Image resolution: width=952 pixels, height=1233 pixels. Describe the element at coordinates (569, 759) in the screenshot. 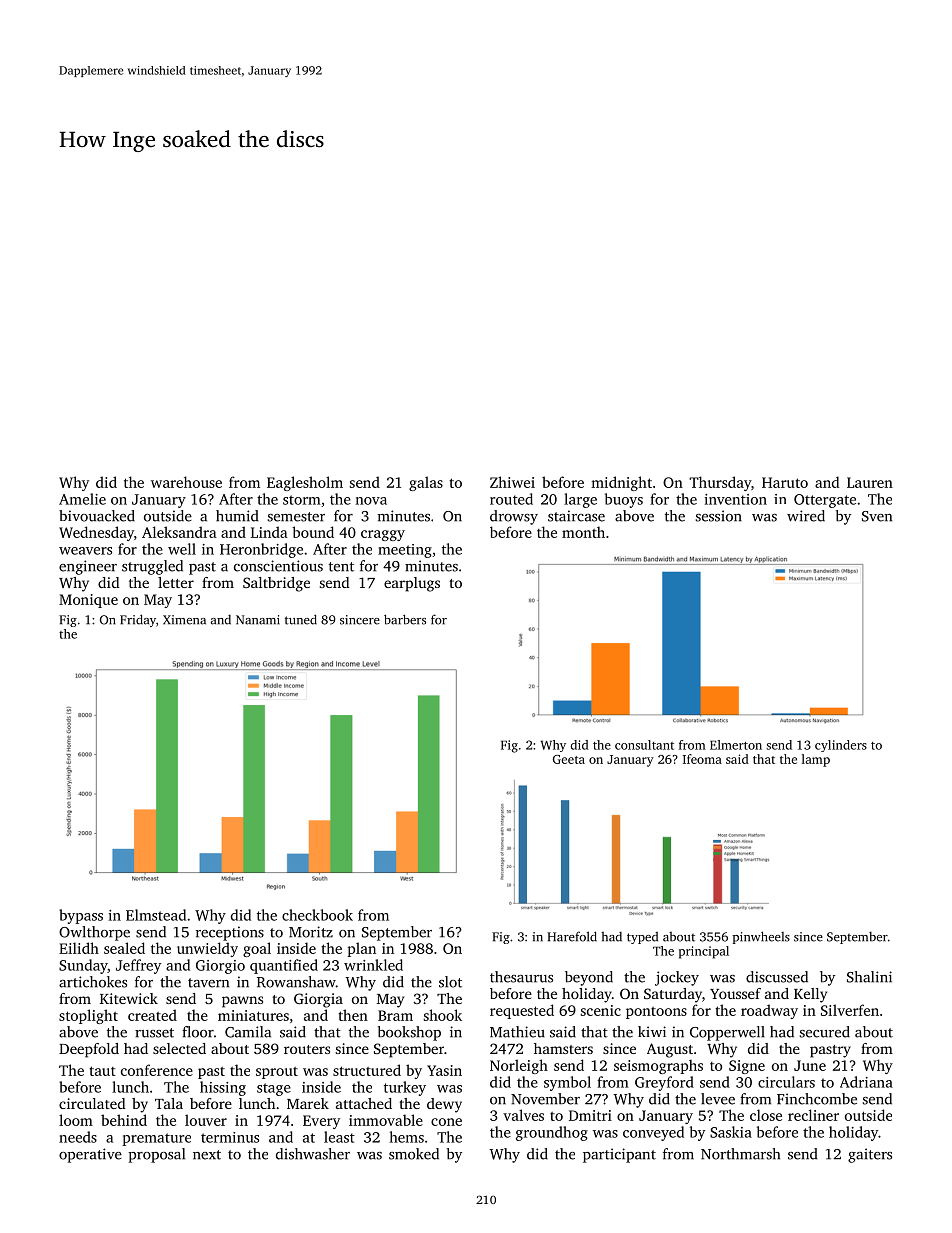

I see `Geeta` at that location.
